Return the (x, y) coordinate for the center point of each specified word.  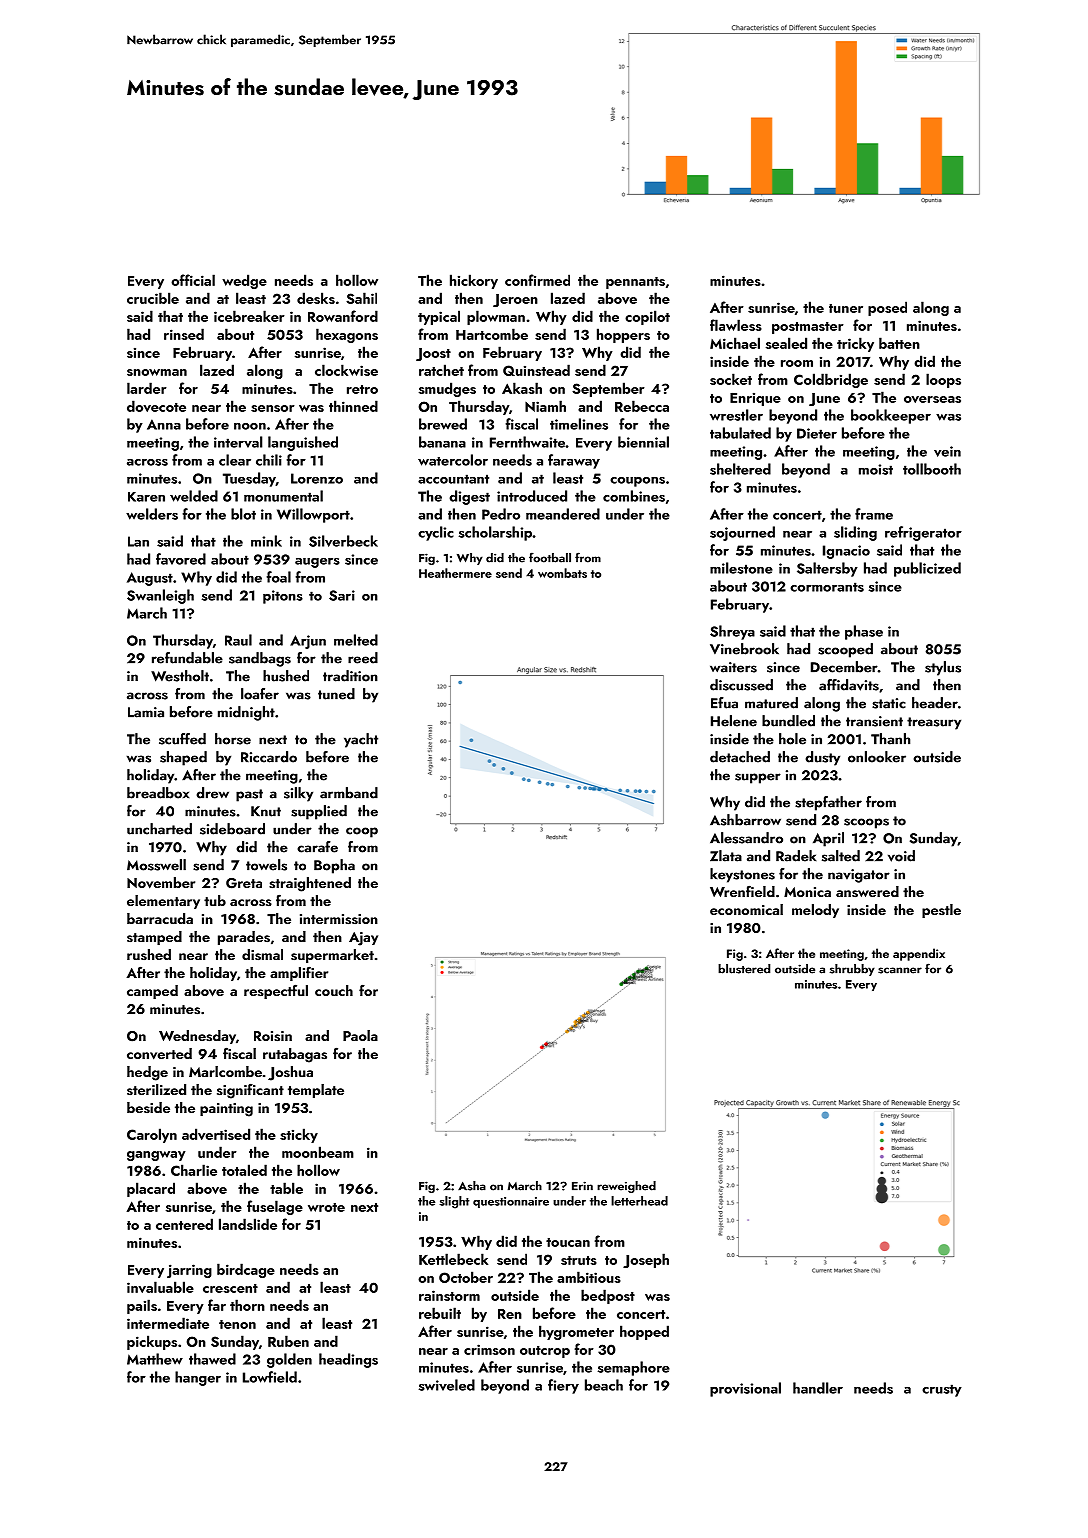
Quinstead (536, 370)
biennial (643, 442)
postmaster (808, 328)
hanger (198, 1378)
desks (316, 298)
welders (152, 514)
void (901, 856)
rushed (149, 954)
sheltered (740, 469)
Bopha (334, 866)
